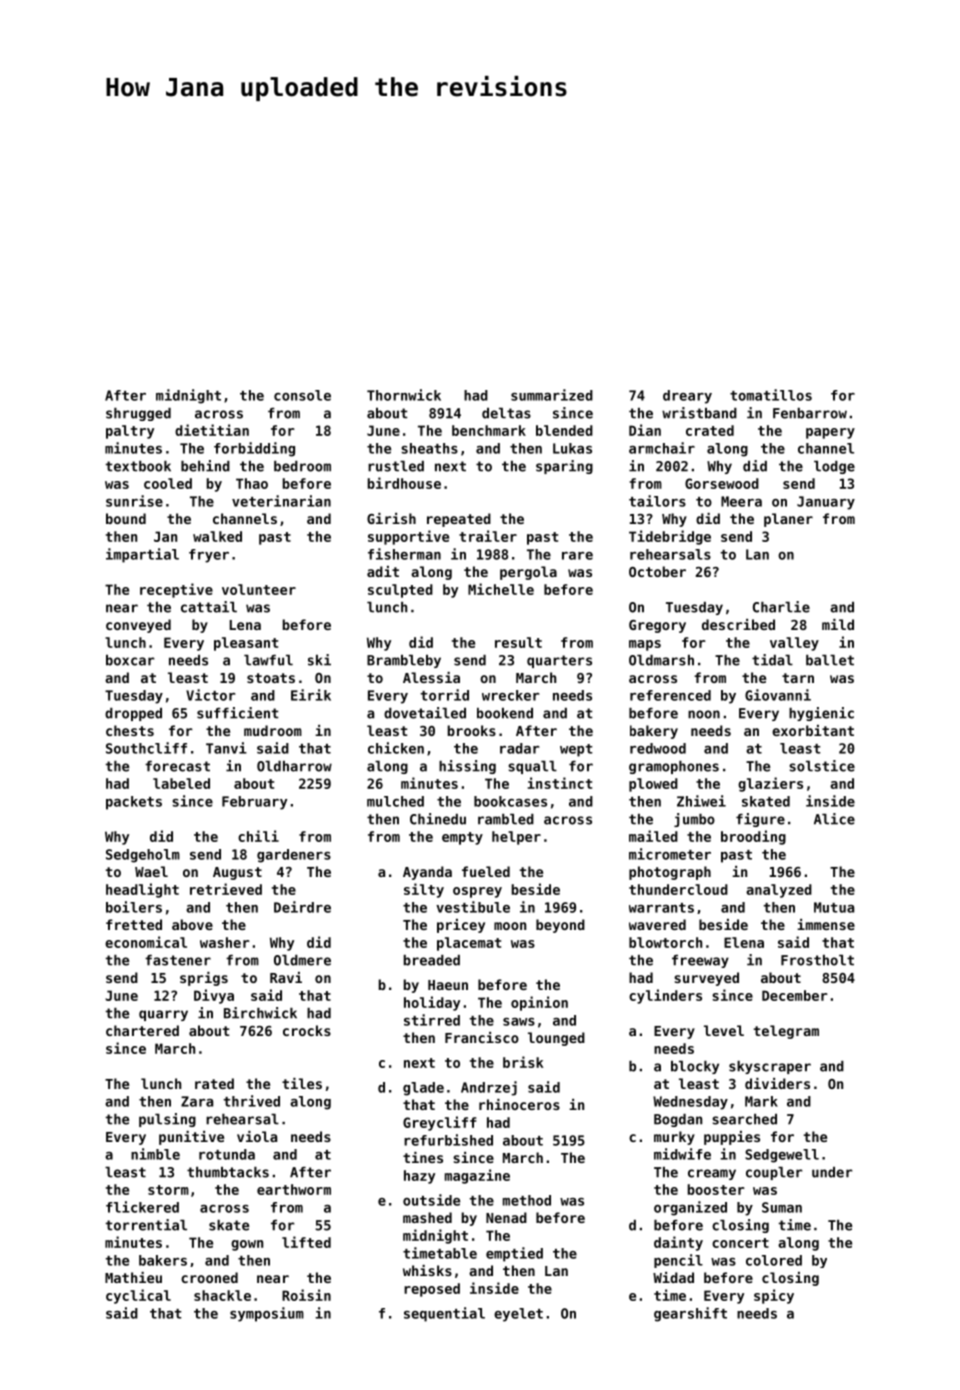 The image size is (960, 1390). Describe the element at coordinates (700, 961) in the image. I see `freeway` at that location.
